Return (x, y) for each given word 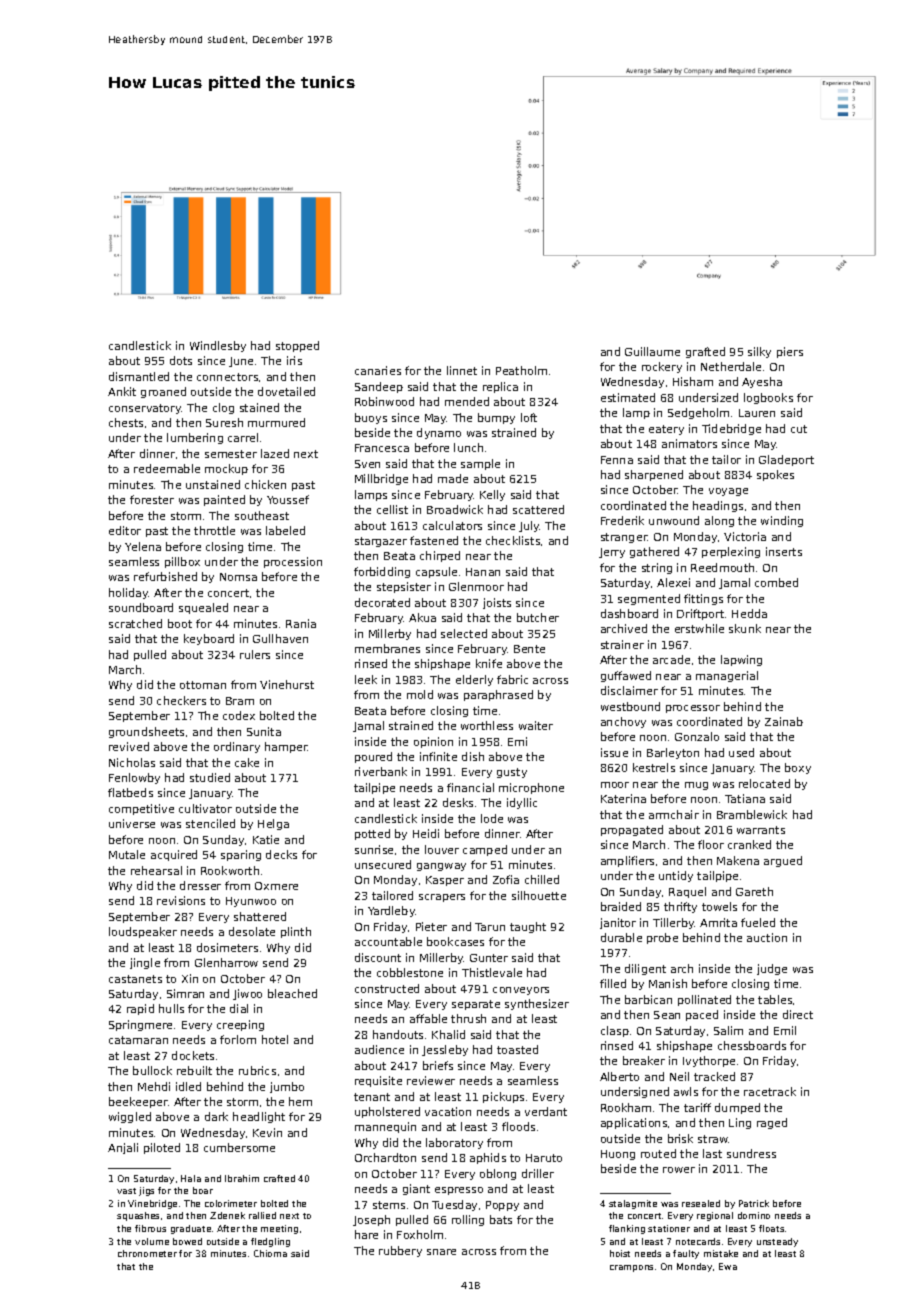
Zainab (784, 721)
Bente (529, 649)
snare (441, 1252)
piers (790, 352)
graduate (191, 1229)
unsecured (383, 864)
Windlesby (218, 346)
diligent (645, 969)
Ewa (728, 1266)
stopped (297, 346)
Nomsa (238, 577)
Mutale (127, 854)
